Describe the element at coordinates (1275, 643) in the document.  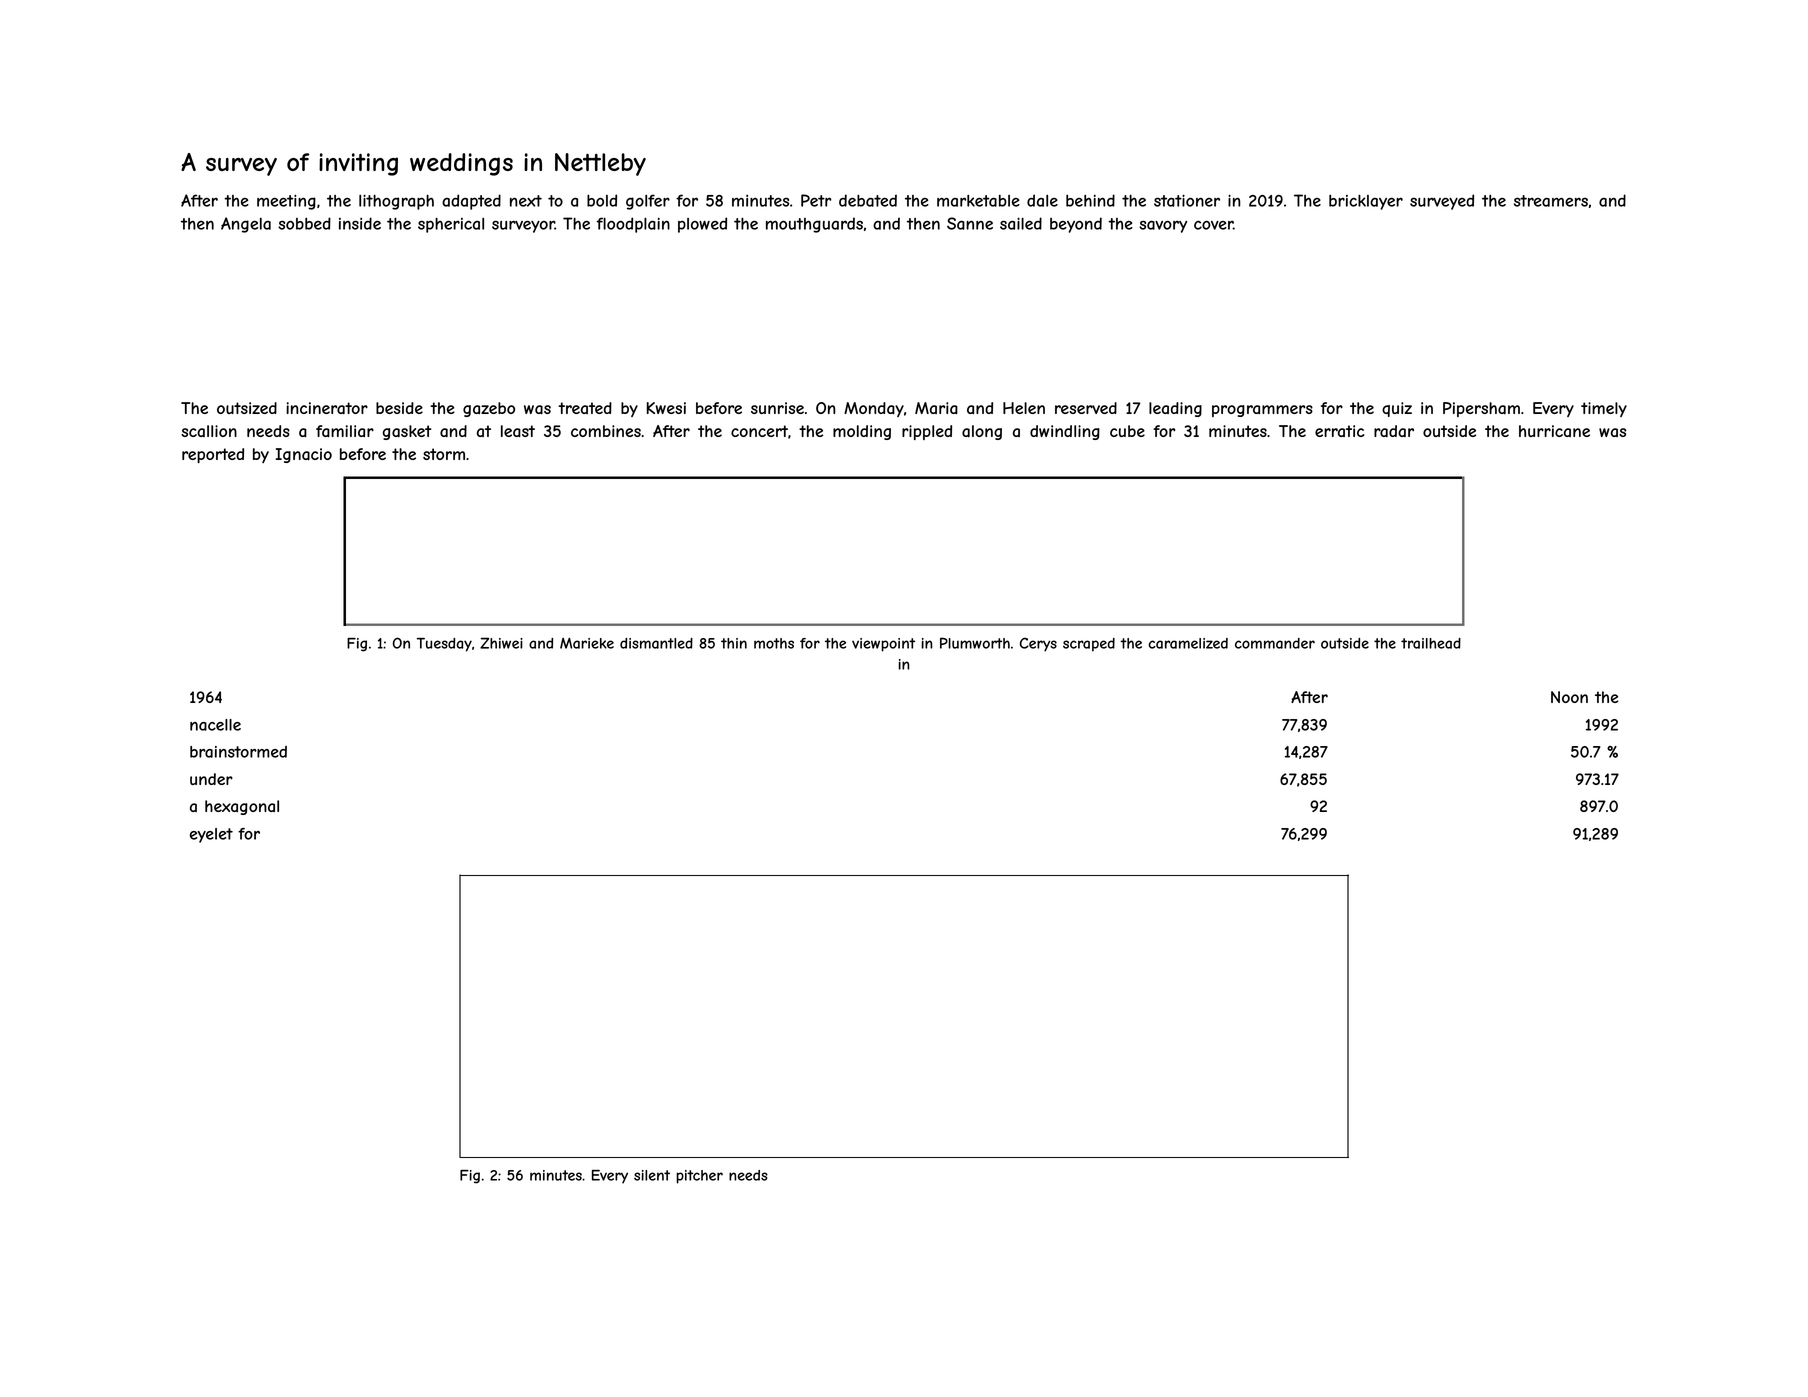
I see `commander` at that location.
